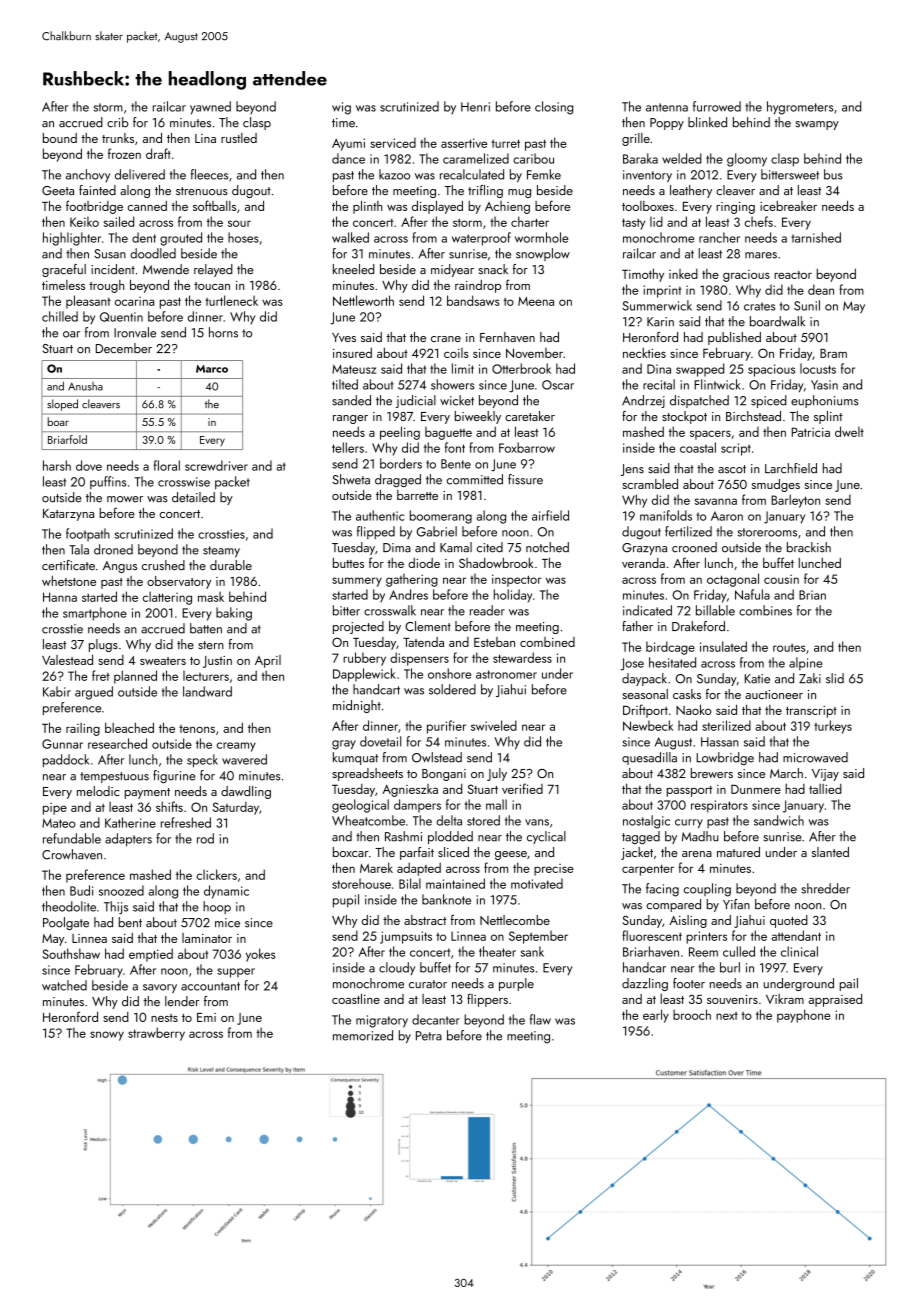 Image resolution: width=908 pixels, height=1316 pixels. What do you see at coordinates (540, 1019) in the screenshot?
I see `flaw` at bounding box center [540, 1019].
